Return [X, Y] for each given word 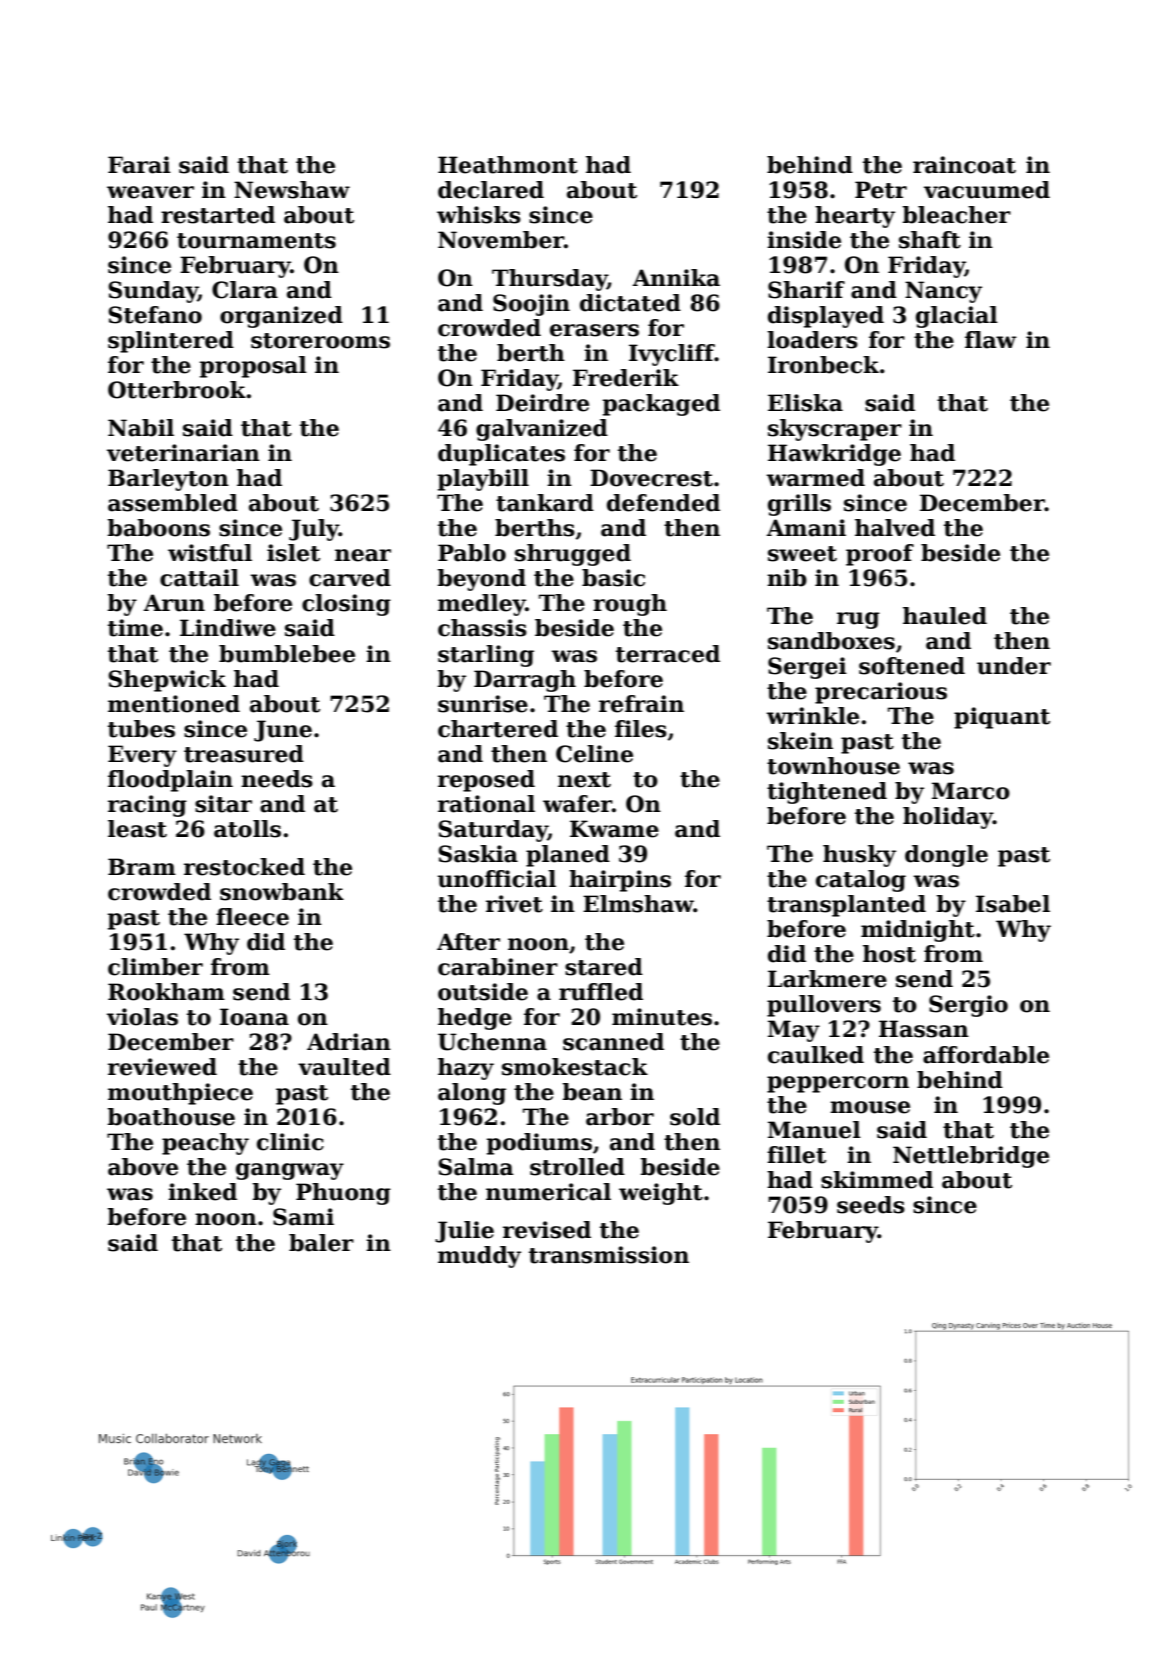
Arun [174, 603]
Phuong [343, 1194]
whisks [479, 215]
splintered [171, 342]
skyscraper [835, 430]
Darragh [525, 681]
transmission [609, 1255]
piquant [1002, 718]
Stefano [155, 315]
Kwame [614, 829]
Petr [881, 190]
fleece [252, 917]
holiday [948, 818]
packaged [661, 405]
